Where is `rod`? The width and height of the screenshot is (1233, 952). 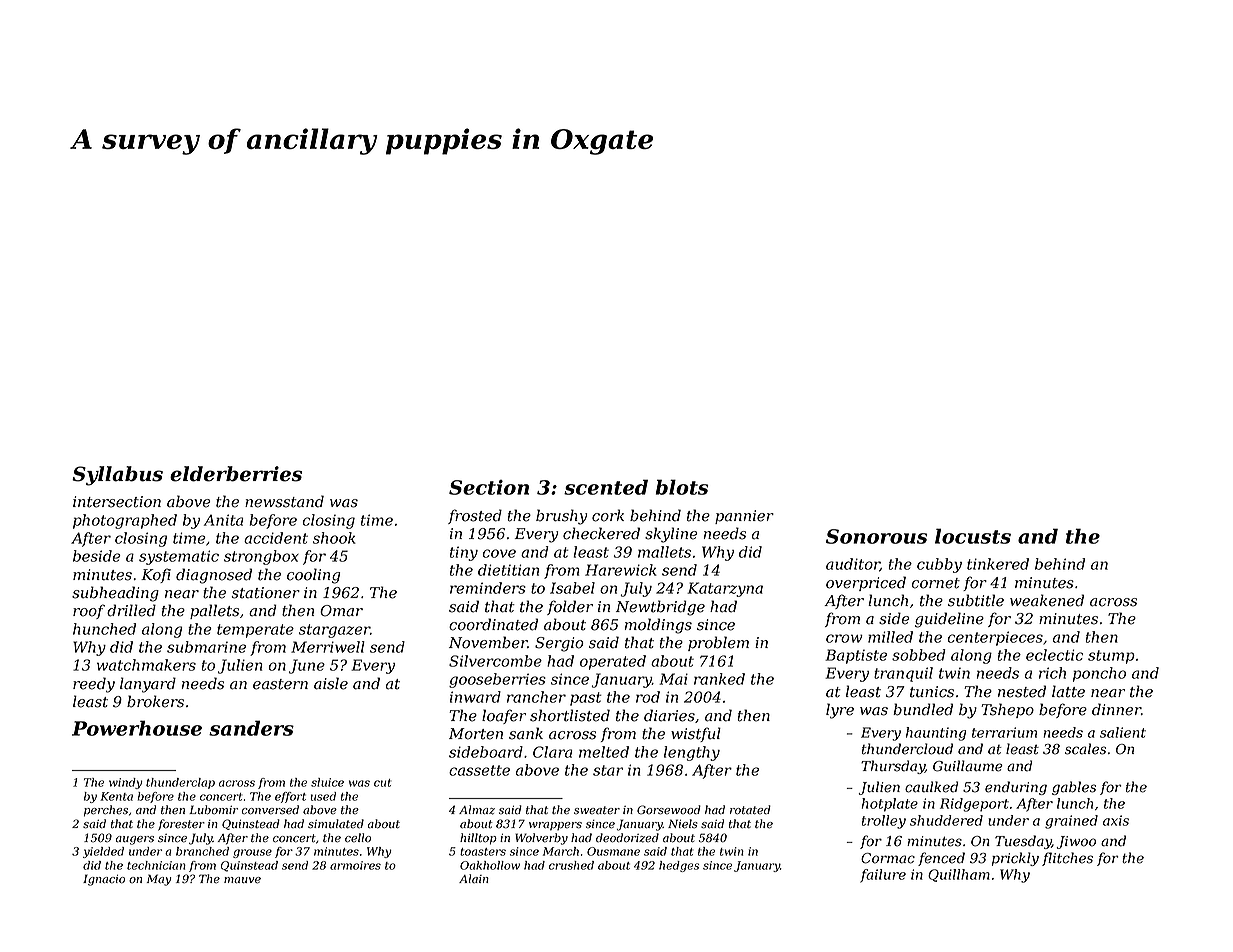
rod is located at coordinates (648, 697).
